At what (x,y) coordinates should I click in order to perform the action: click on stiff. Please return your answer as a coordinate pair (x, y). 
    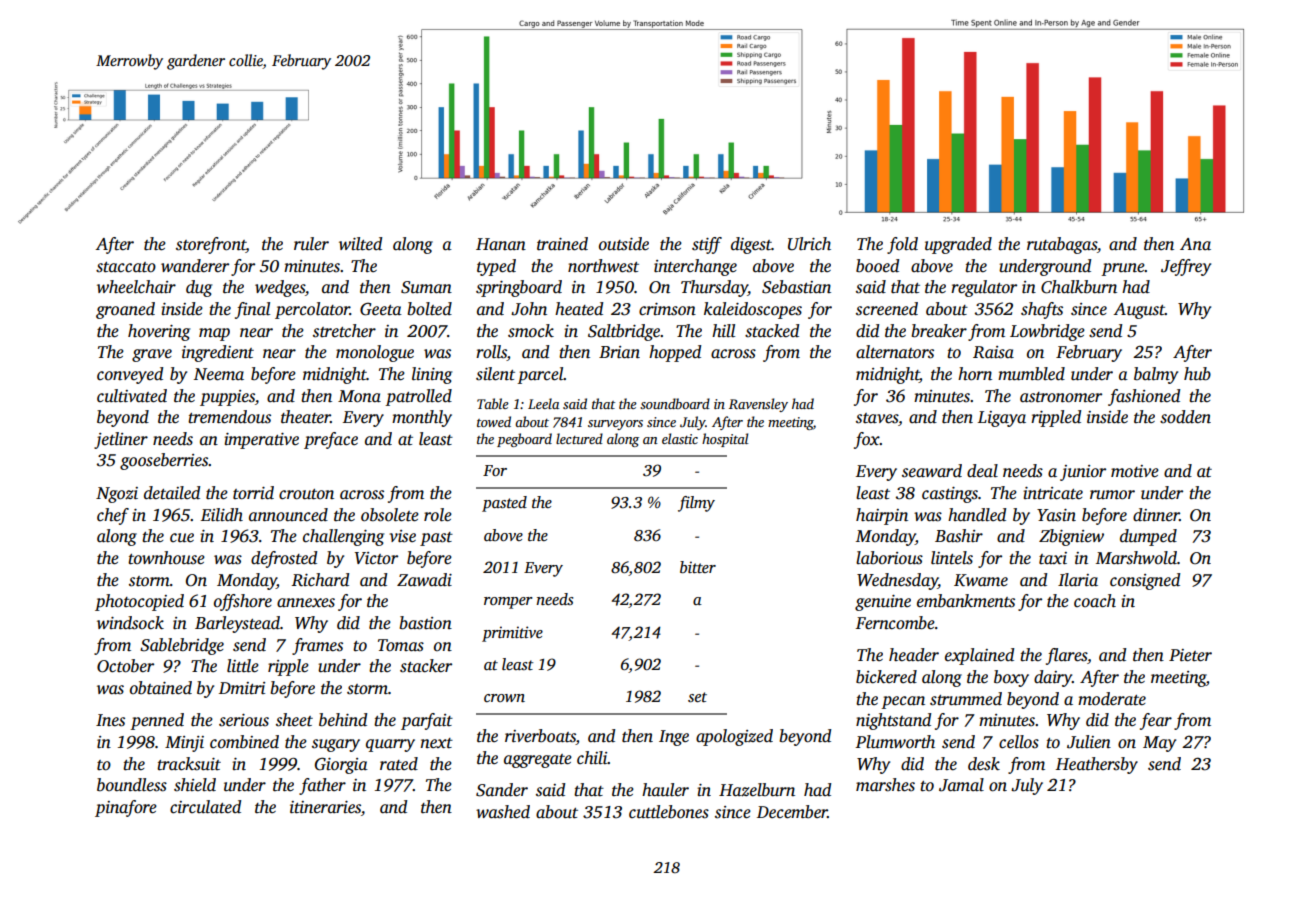
    Looking at the image, I should click on (707, 245).
